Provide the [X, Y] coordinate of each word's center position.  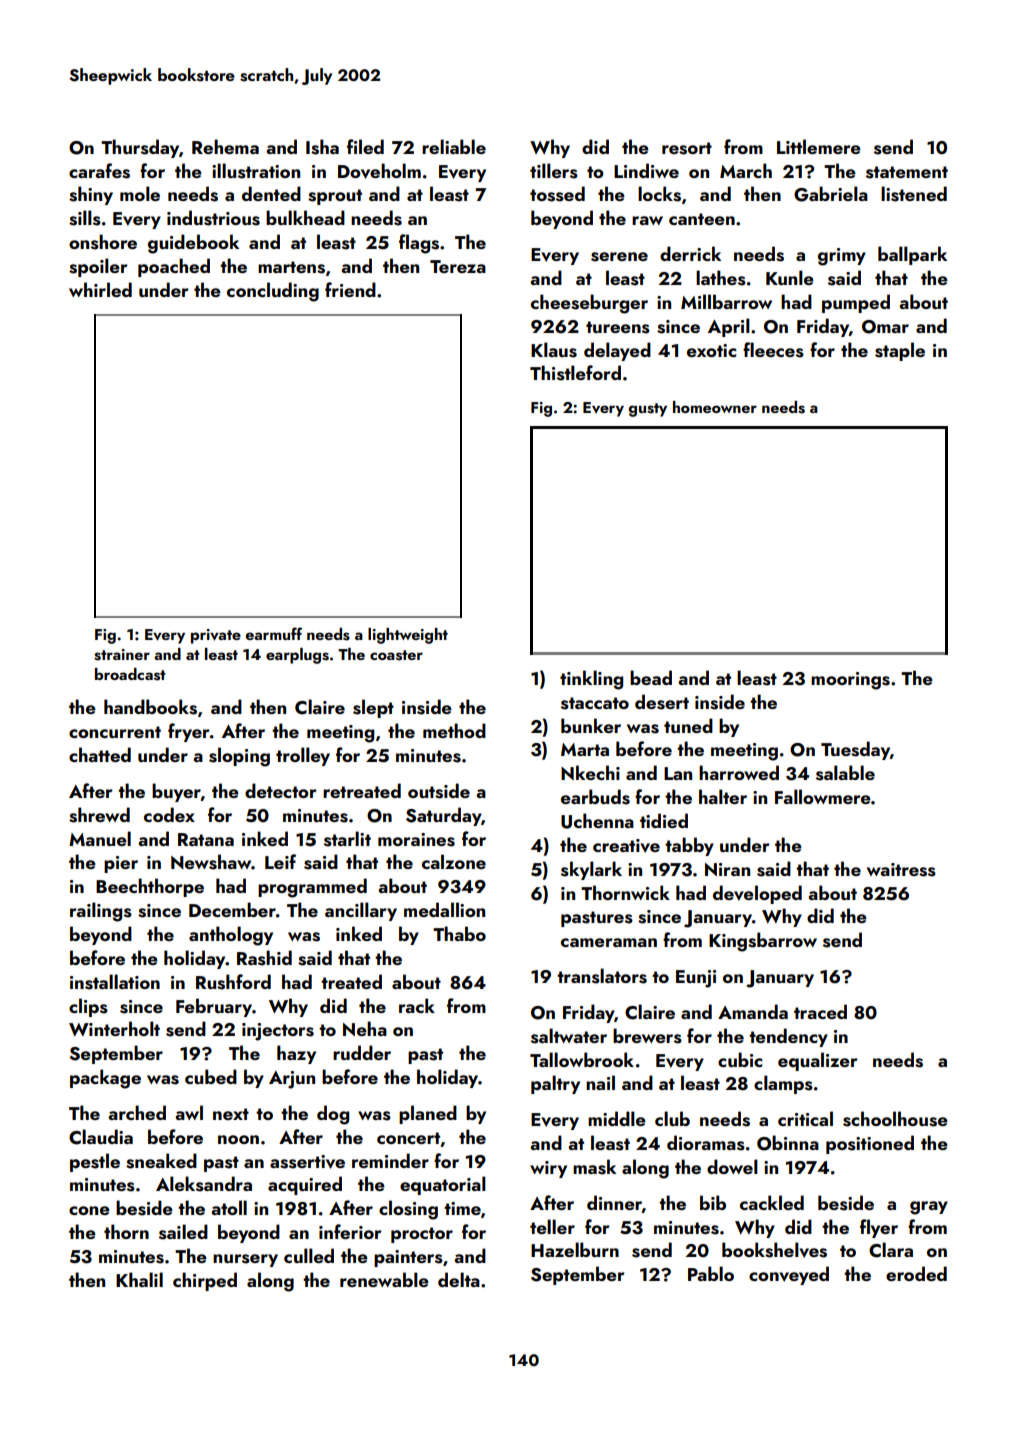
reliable [454, 146]
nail [600, 1082]
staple [900, 351]
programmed [312, 888]
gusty [648, 410]
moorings [850, 681]
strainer [122, 655]
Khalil [139, 1279]
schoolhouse [895, 1119]
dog [333, 1115]
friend [350, 289]
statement [907, 172]
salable [845, 773]
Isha [322, 147]
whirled [100, 289]
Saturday [443, 816]
